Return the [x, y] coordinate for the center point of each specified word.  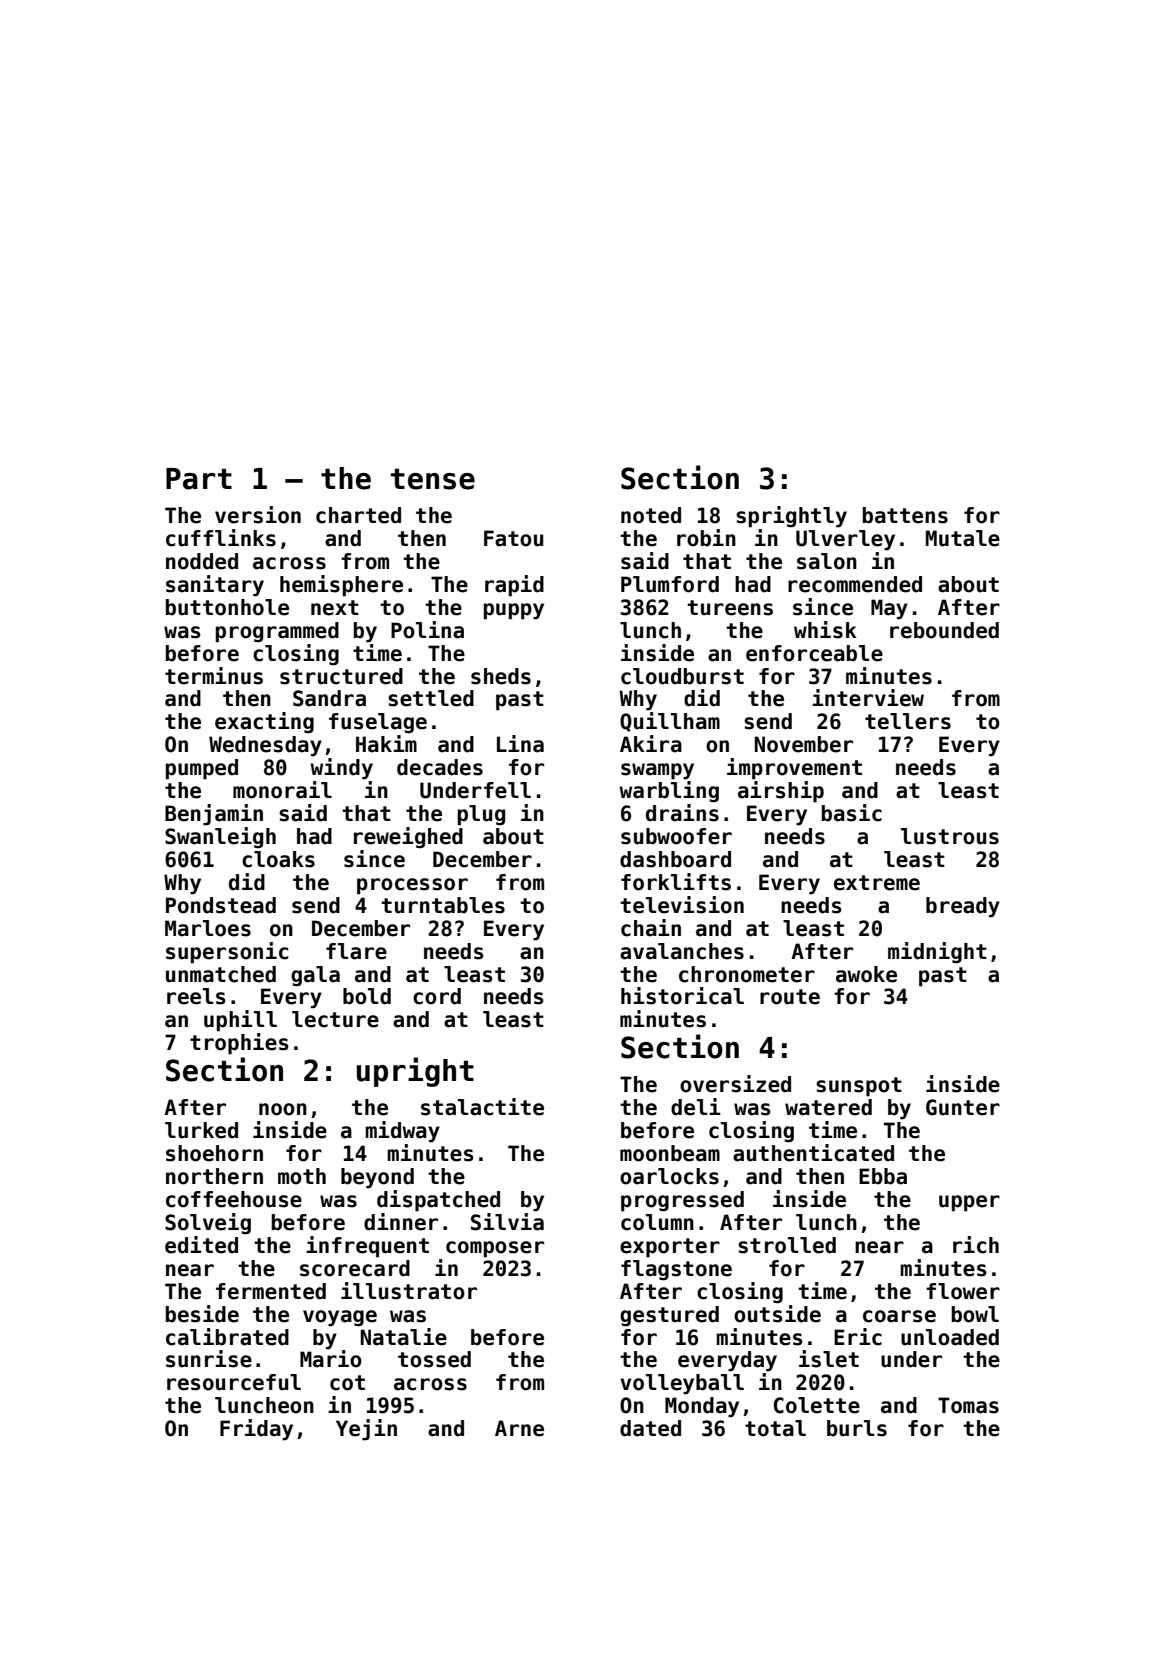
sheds [501, 676]
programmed [277, 632]
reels [196, 996]
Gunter [963, 1107]
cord [437, 996]
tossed [434, 1359]
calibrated [227, 1337]
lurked [201, 1130]
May [889, 609]
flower [963, 1291]
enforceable [814, 653]
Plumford [670, 584]
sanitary [215, 586]
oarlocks [669, 1176]
